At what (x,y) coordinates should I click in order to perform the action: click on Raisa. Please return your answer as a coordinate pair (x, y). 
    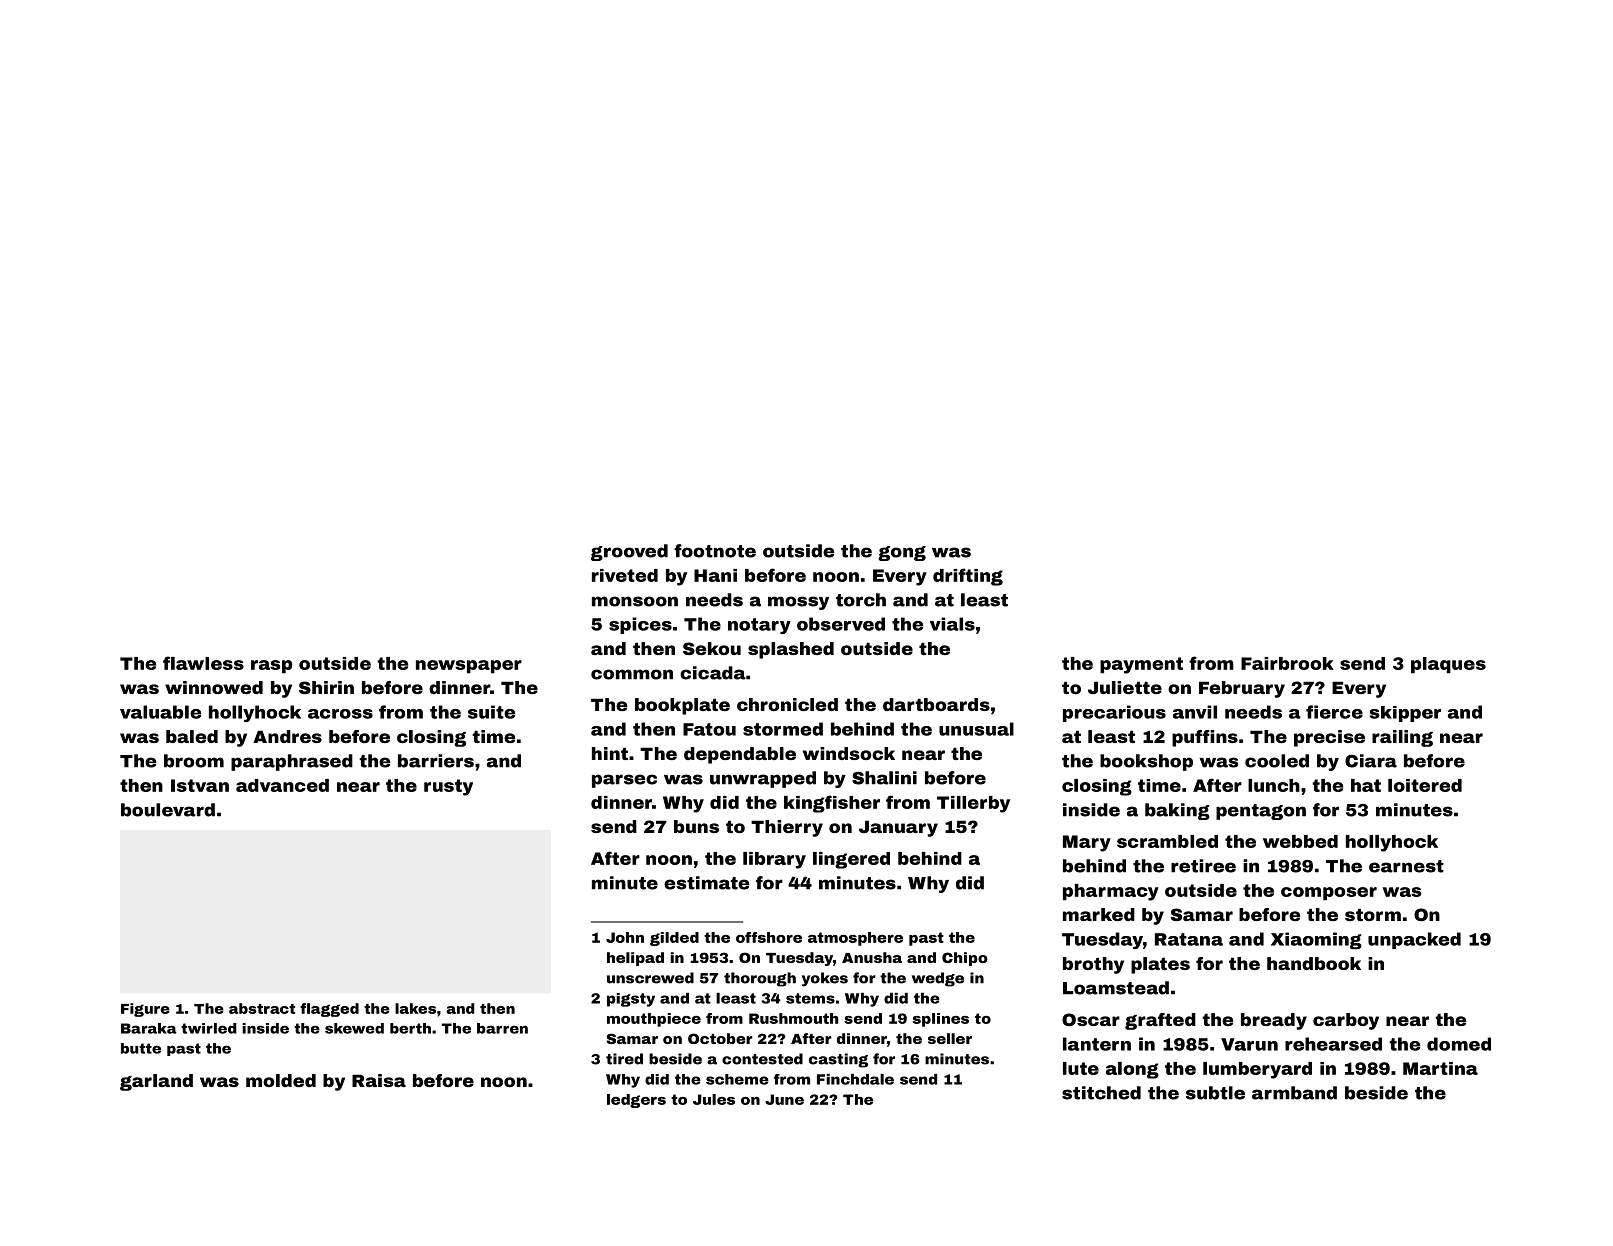
    Looking at the image, I should click on (379, 1080).
